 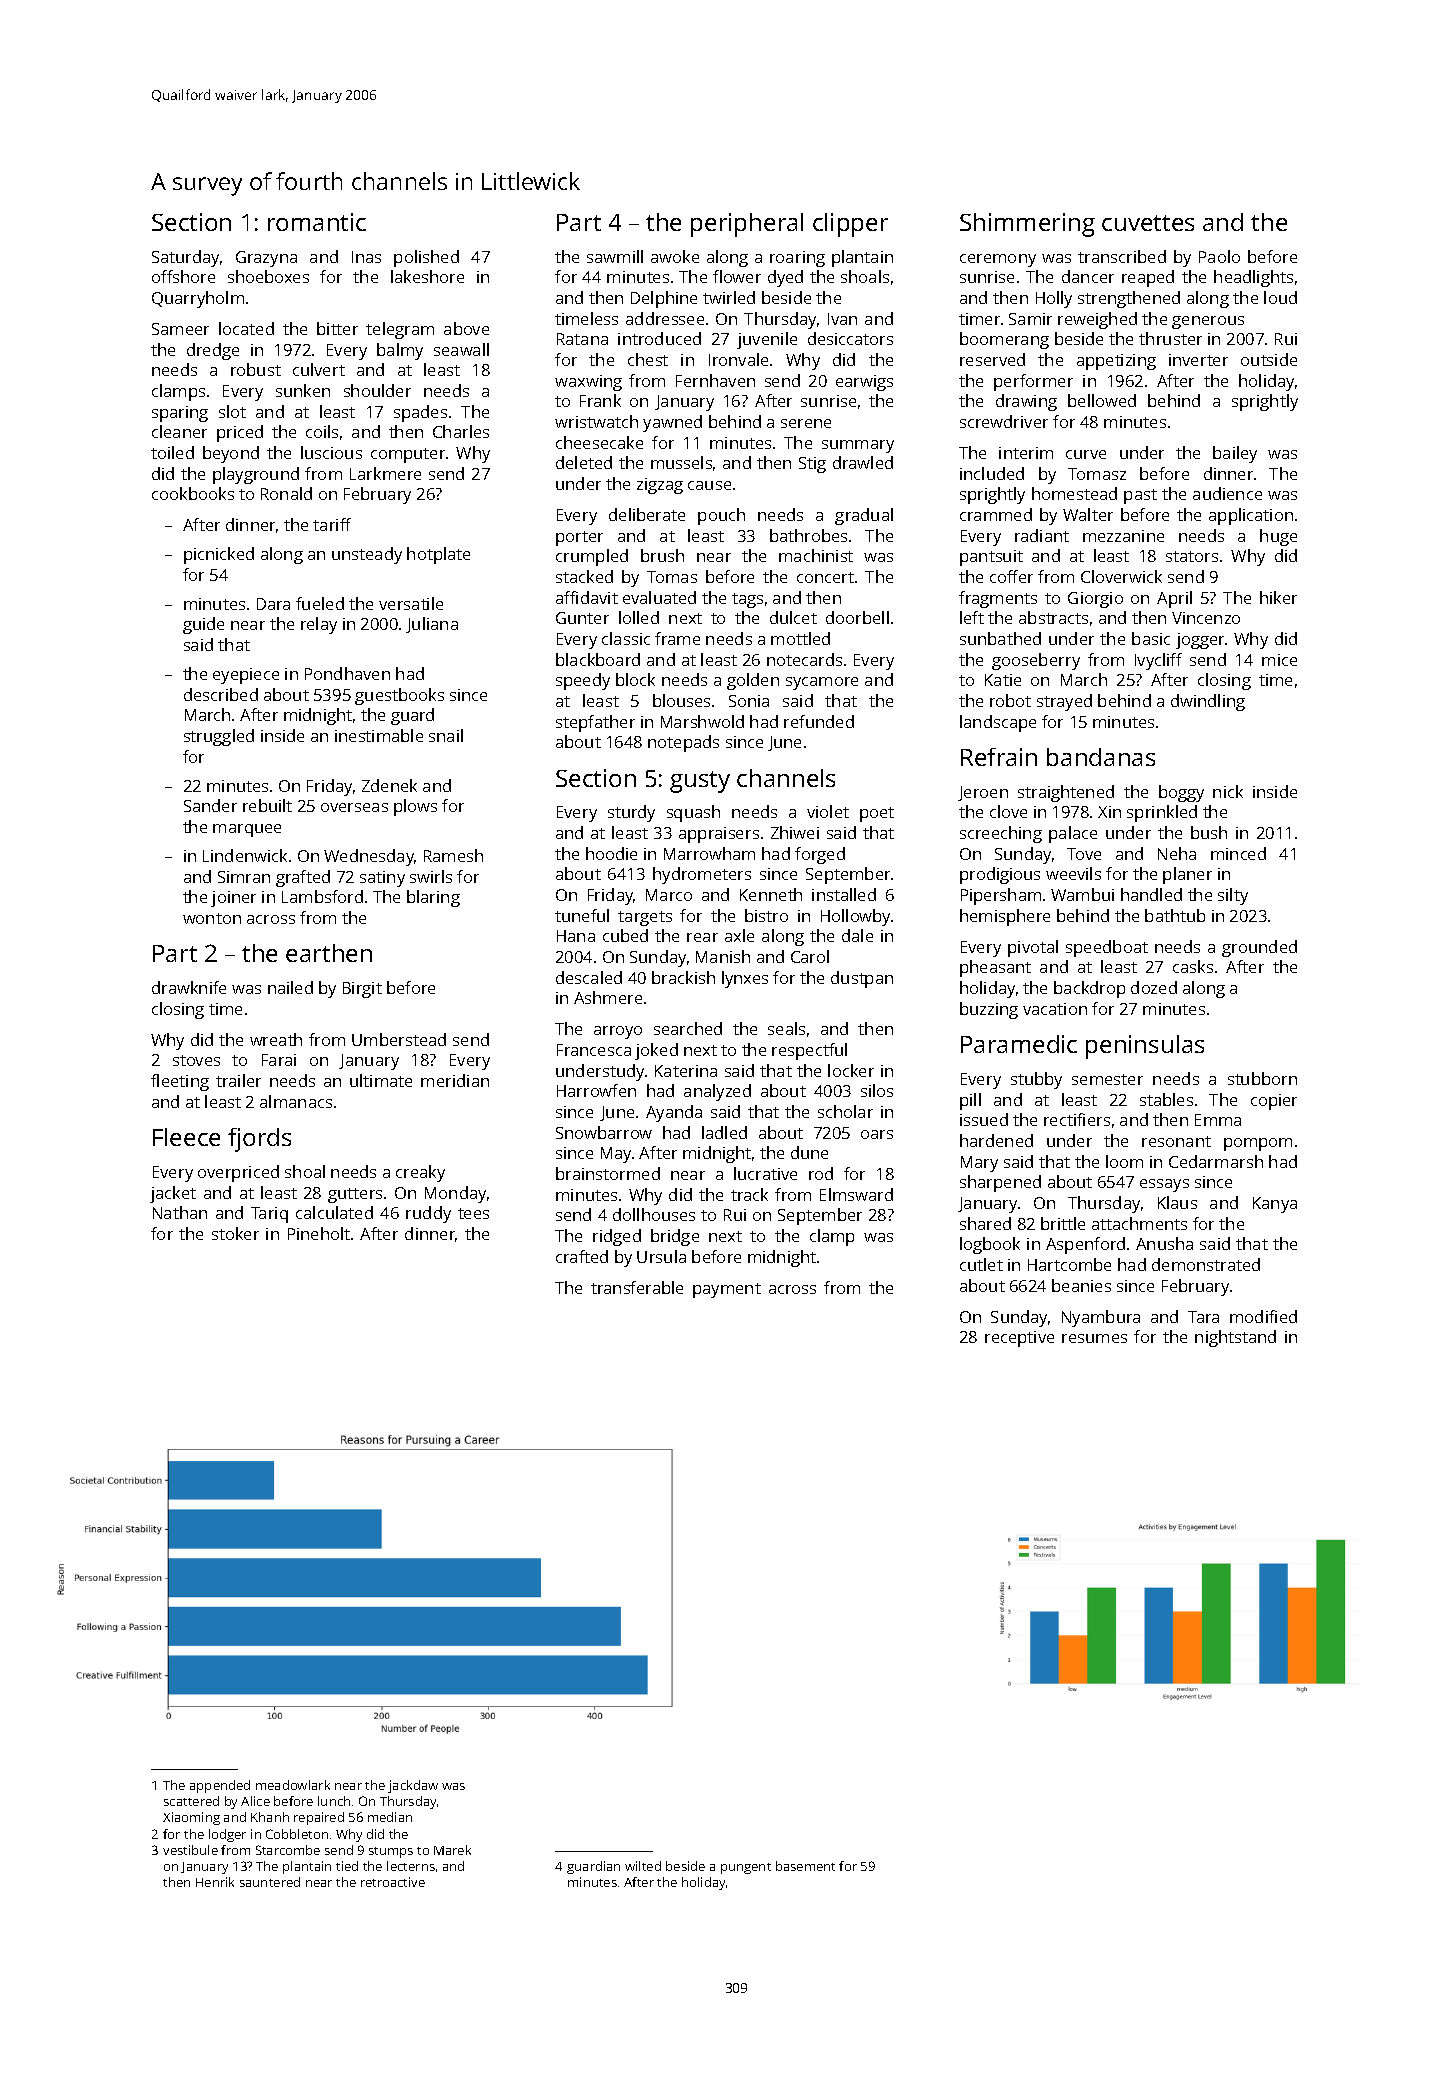 What do you see at coordinates (645, 918) in the image?
I see `targets` at bounding box center [645, 918].
